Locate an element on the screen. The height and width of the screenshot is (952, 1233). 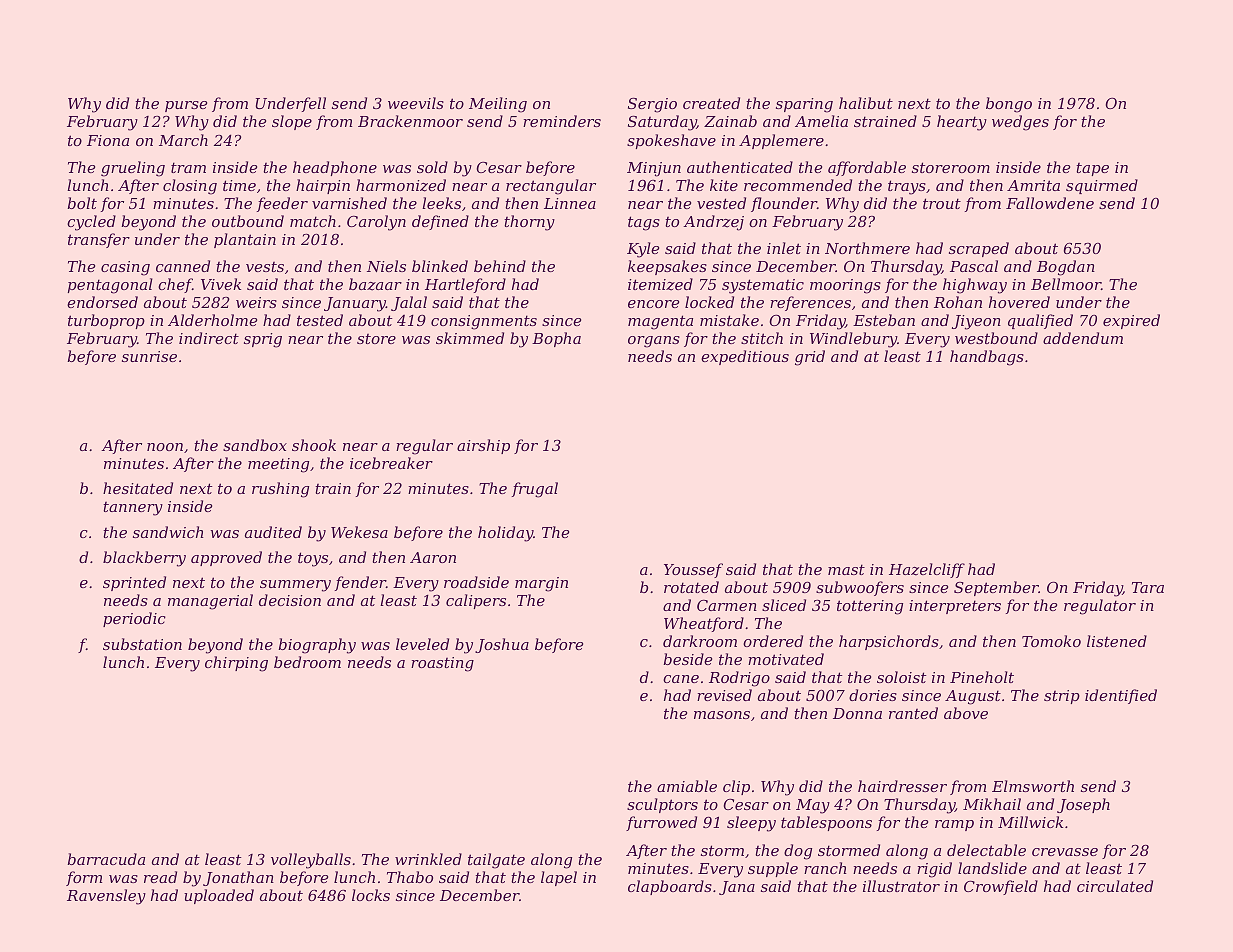
furrowed is located at coordinates (661, 823).
